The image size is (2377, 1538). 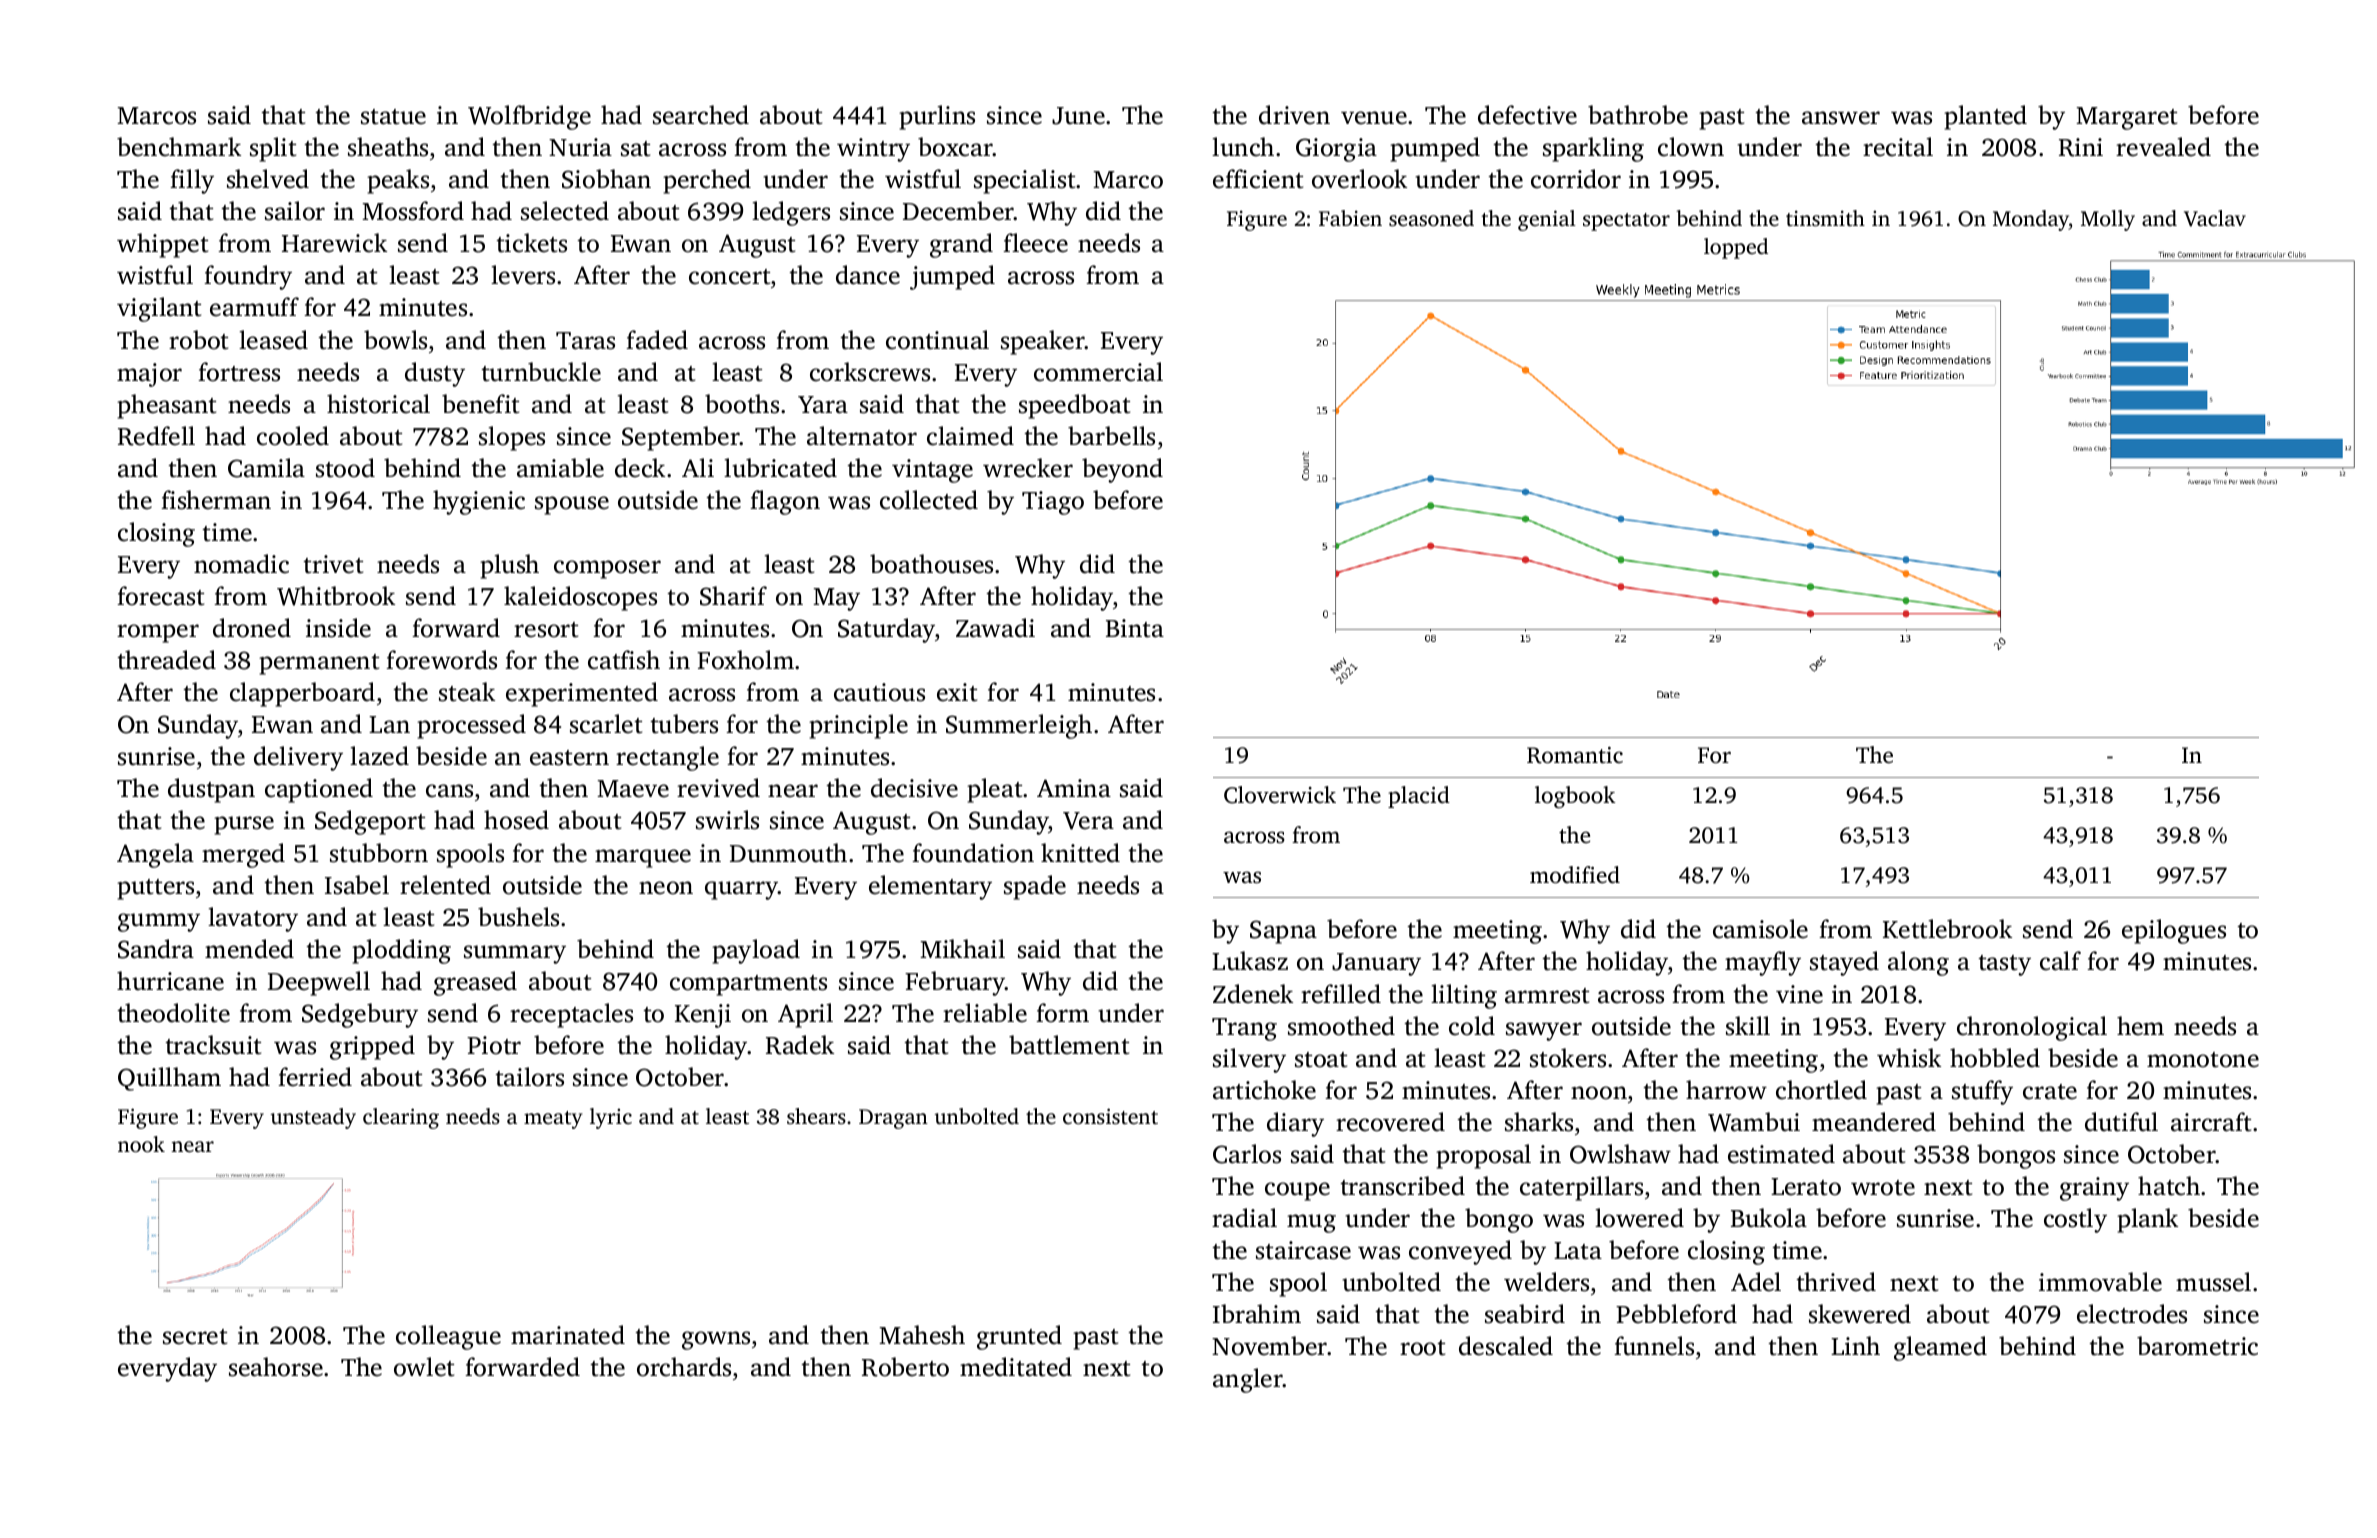 What do you see at coordinates (1736, 248) in the screenshot?
I see `lopped` at bounding box center [1736, 248].
